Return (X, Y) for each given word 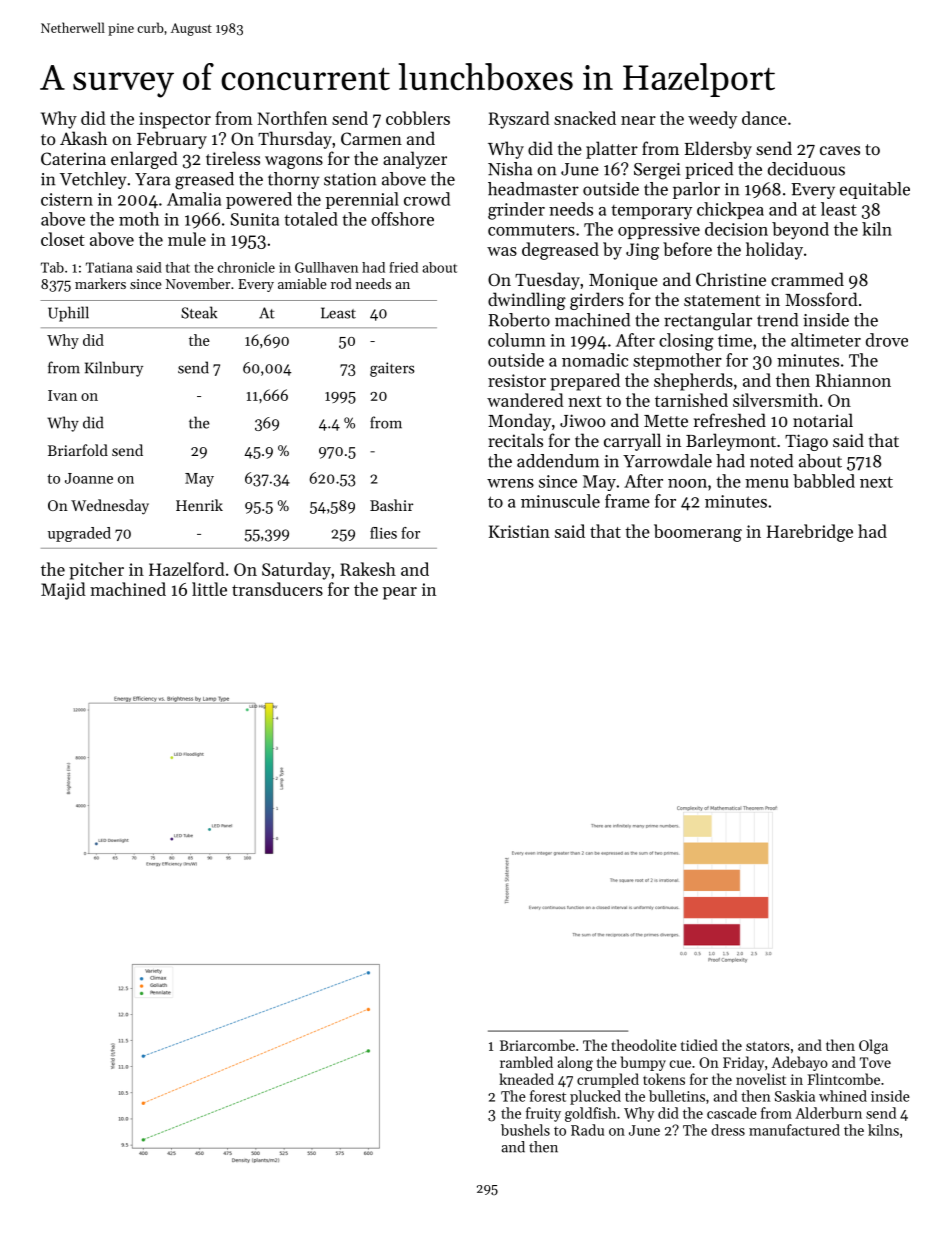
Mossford (821, 299)
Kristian (519, 531)
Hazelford (187, 569)
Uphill (68, 314)
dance (764, 118)
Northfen (292, 118)
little (209, 589)
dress (728, 1130)
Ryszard (519, 120)
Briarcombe (537, 1045)
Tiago (806, 442)
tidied (699, 1045)
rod (341, 283)
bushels (525, 1130)
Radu (587, 1130)
